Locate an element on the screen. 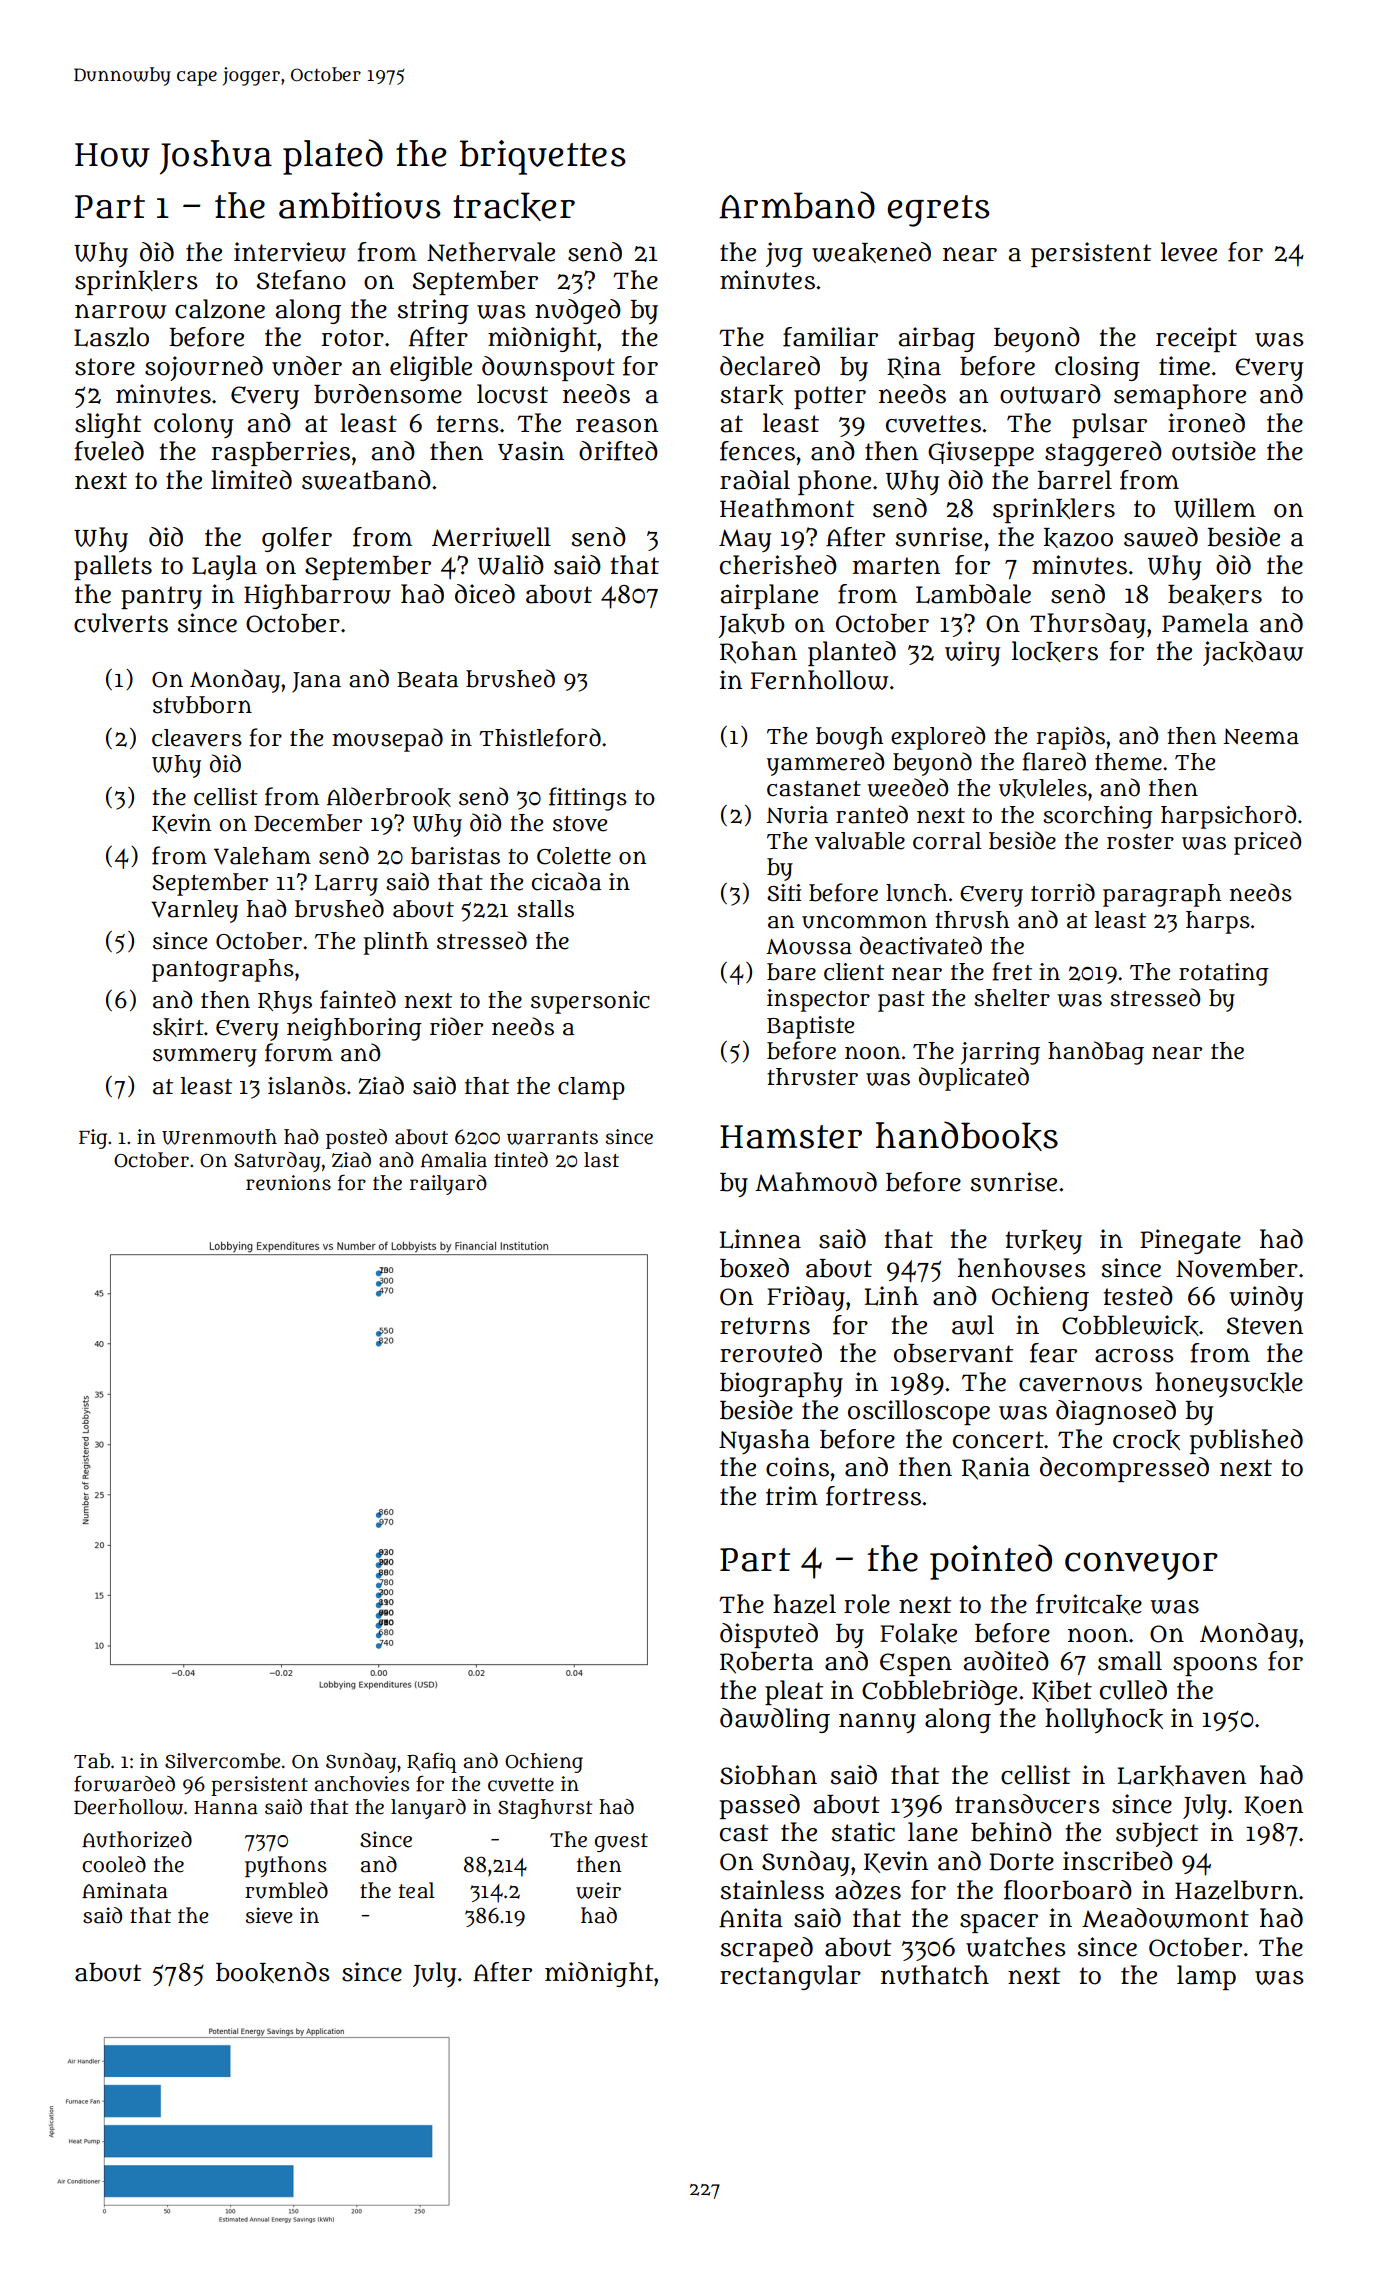 The image size is (1378, 2269). handbag is located at coordinates (1096, 1053).
